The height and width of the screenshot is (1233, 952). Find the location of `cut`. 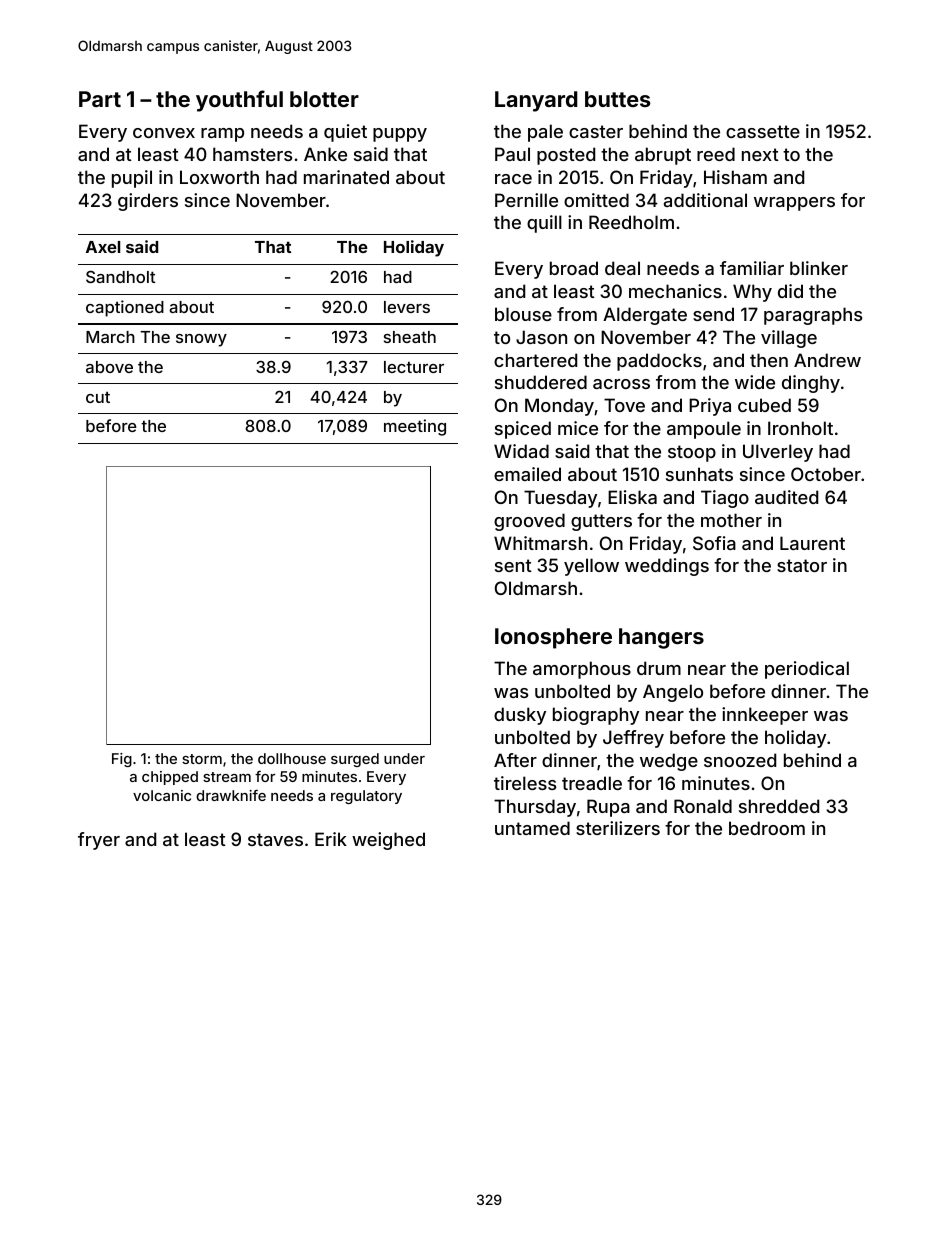

cut is located at coordinates (98, 397).
